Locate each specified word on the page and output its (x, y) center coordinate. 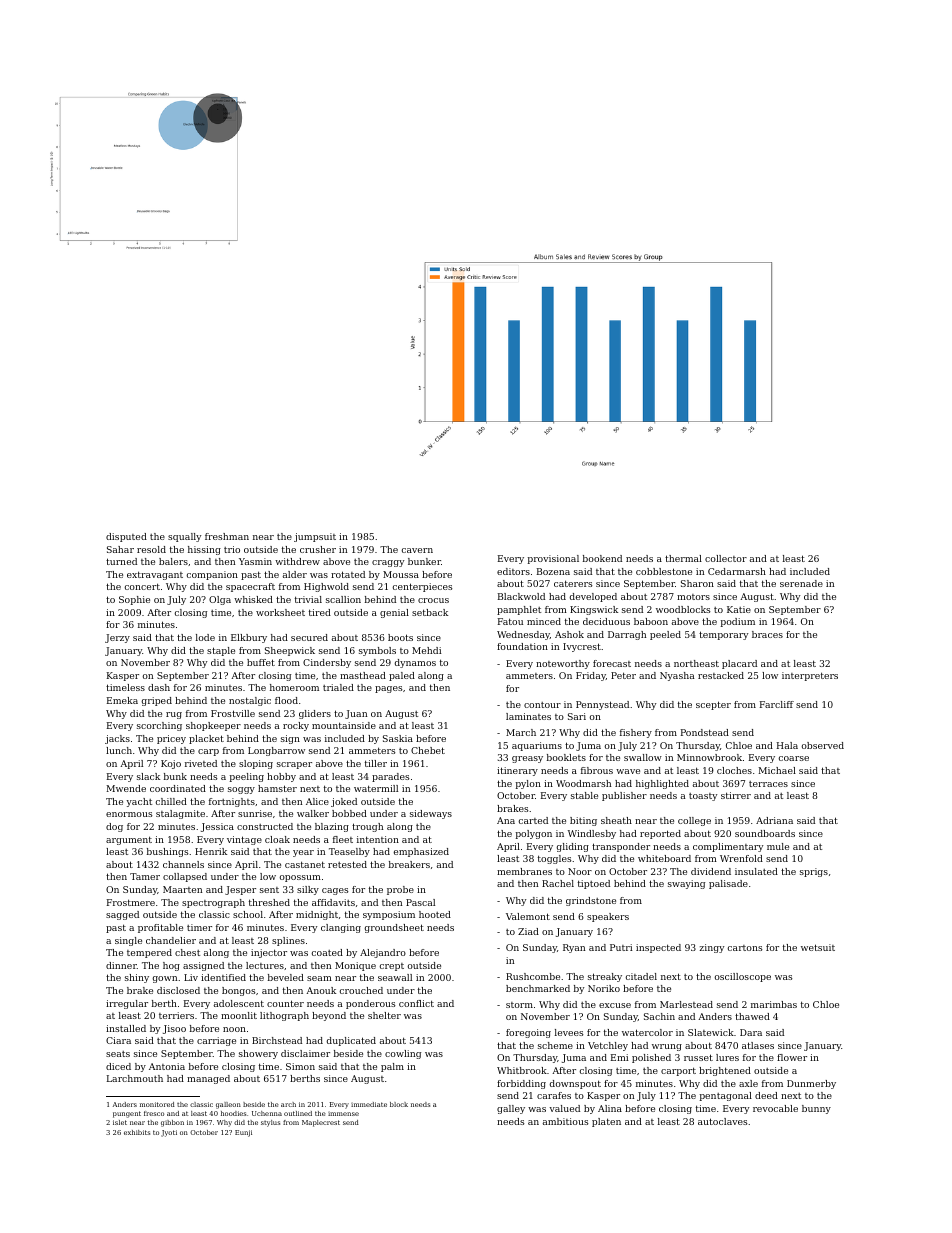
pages (389, 689)
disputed (126, 537)
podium (738, 622)
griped (157, 701)
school (248, 914)
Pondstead (705, 732)
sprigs (814, 872)
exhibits (137, 1132)
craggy (388, 563)
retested (347, 864)
